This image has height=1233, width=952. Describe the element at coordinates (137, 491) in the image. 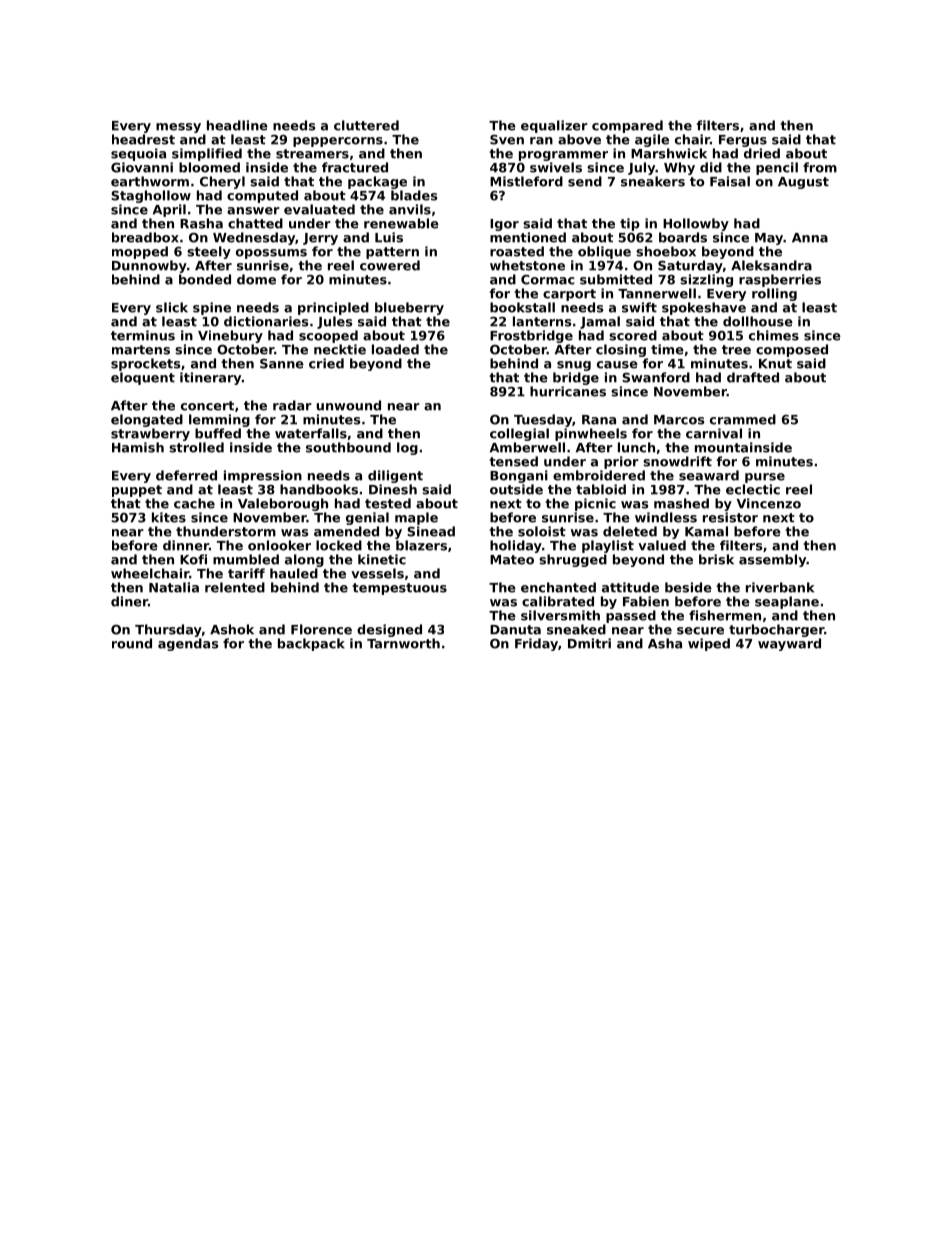

I see `puppet` at that location.
